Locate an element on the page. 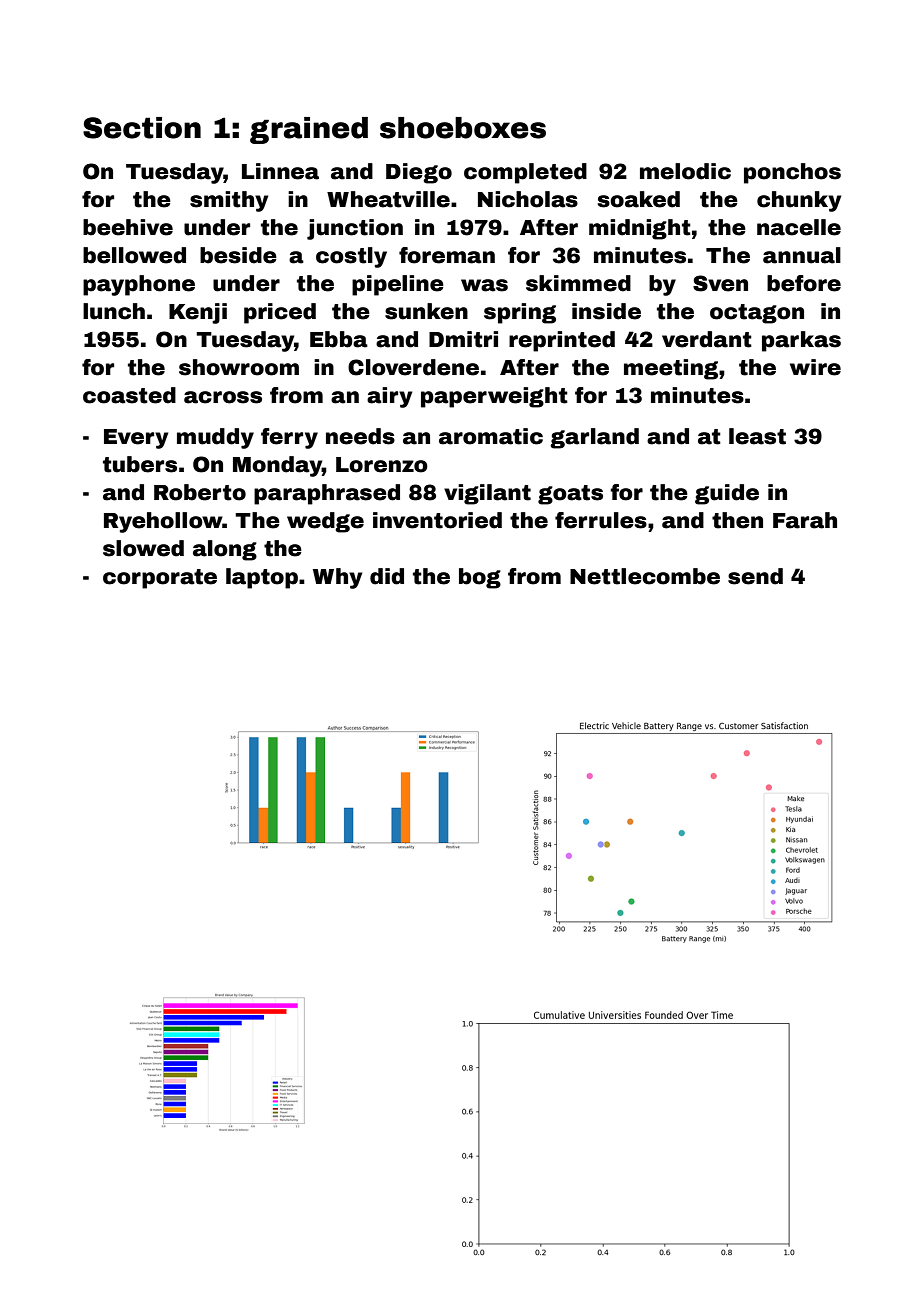 Image resolution: width=924 pixels, height=1311 pixels. Ebba is located at coordinates (339, 339).
